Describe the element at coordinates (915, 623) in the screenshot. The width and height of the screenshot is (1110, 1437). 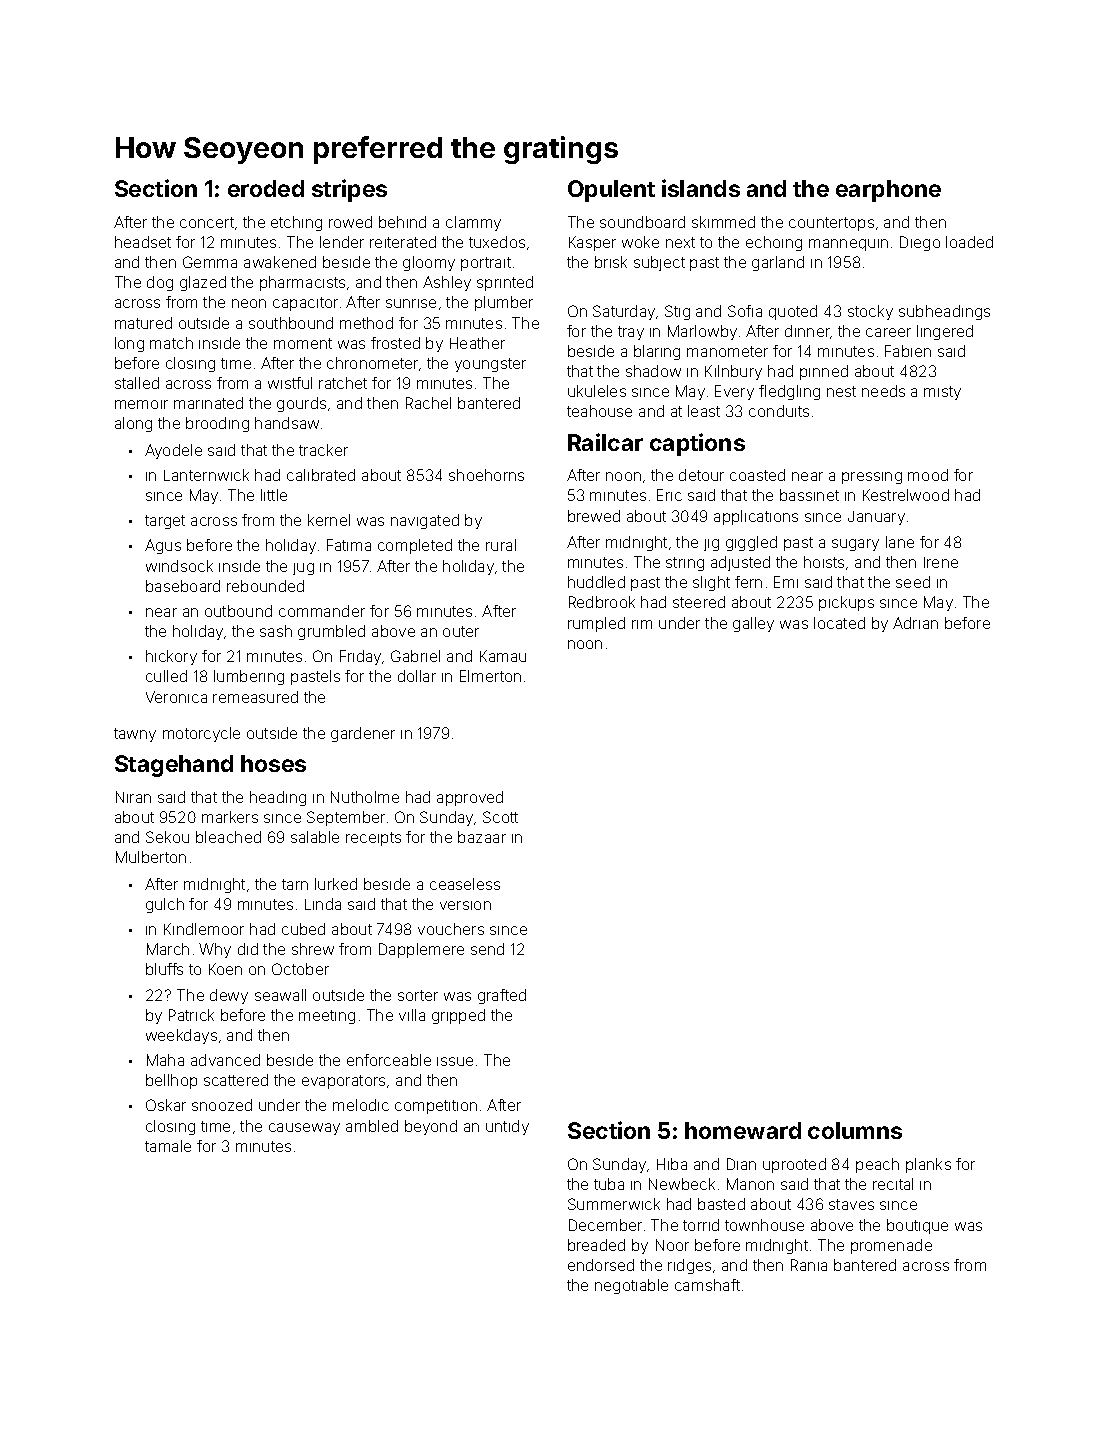
I see `Adrian` at that location.
